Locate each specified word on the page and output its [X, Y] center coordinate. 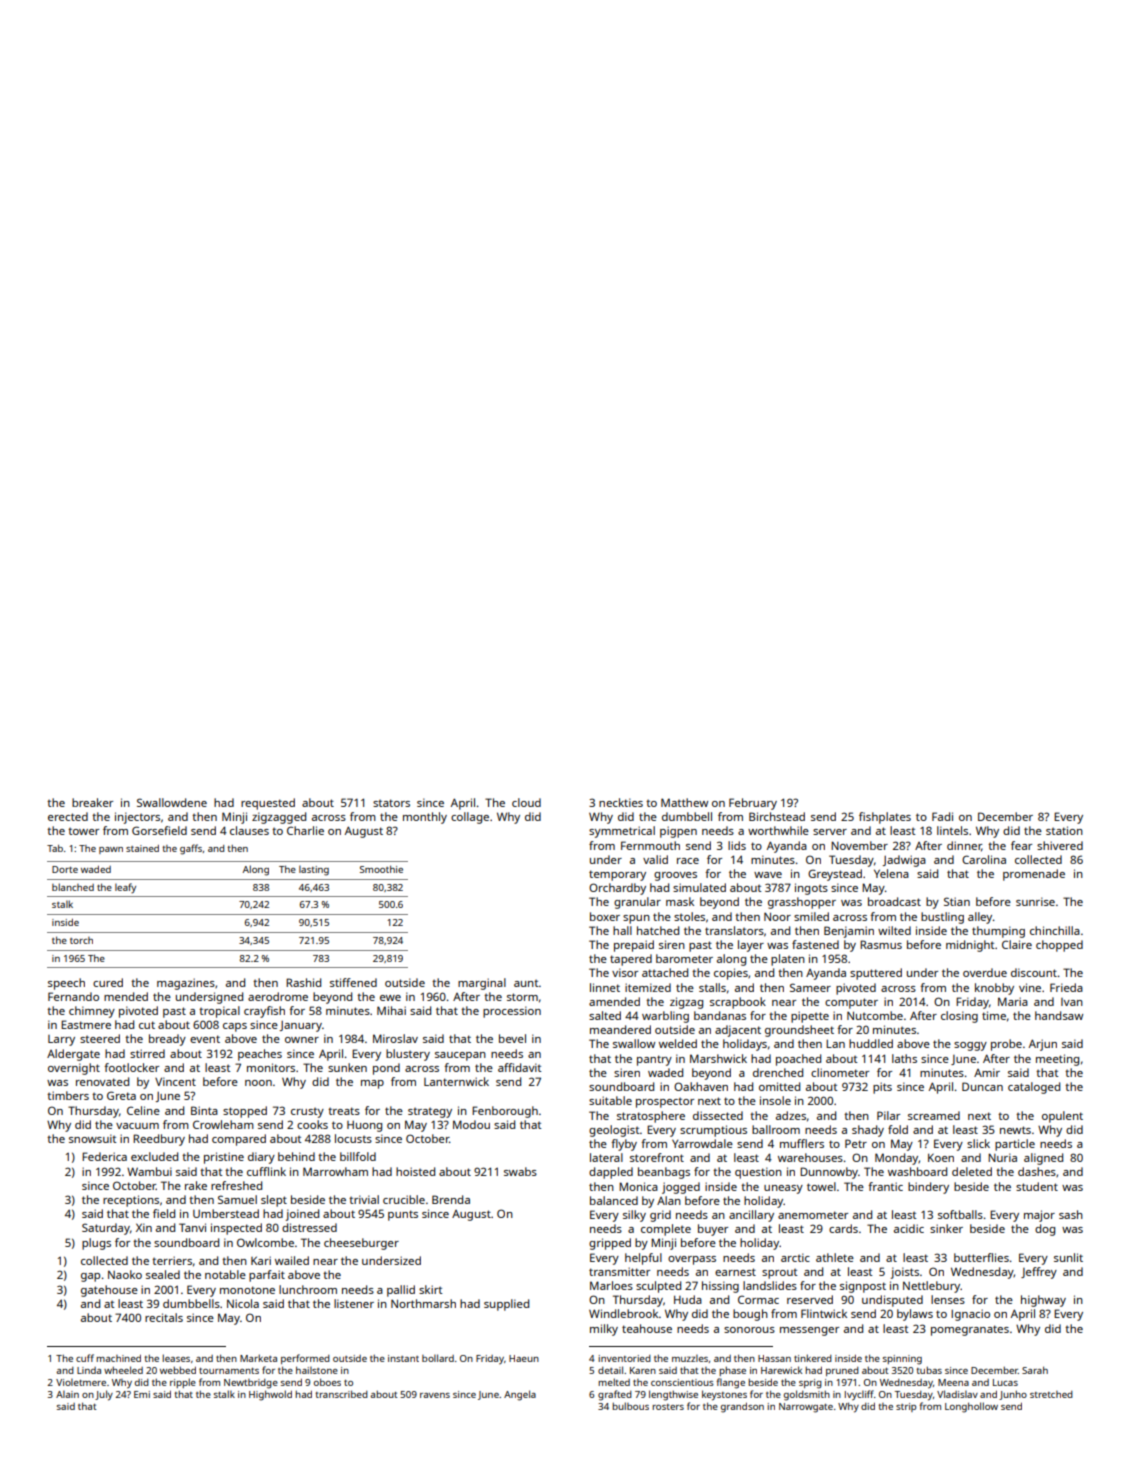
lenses [948, 1299]
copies [731, 974]
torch [81, 940]
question [758, 1173]
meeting [1057, 1060]
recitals [164, 1317]
